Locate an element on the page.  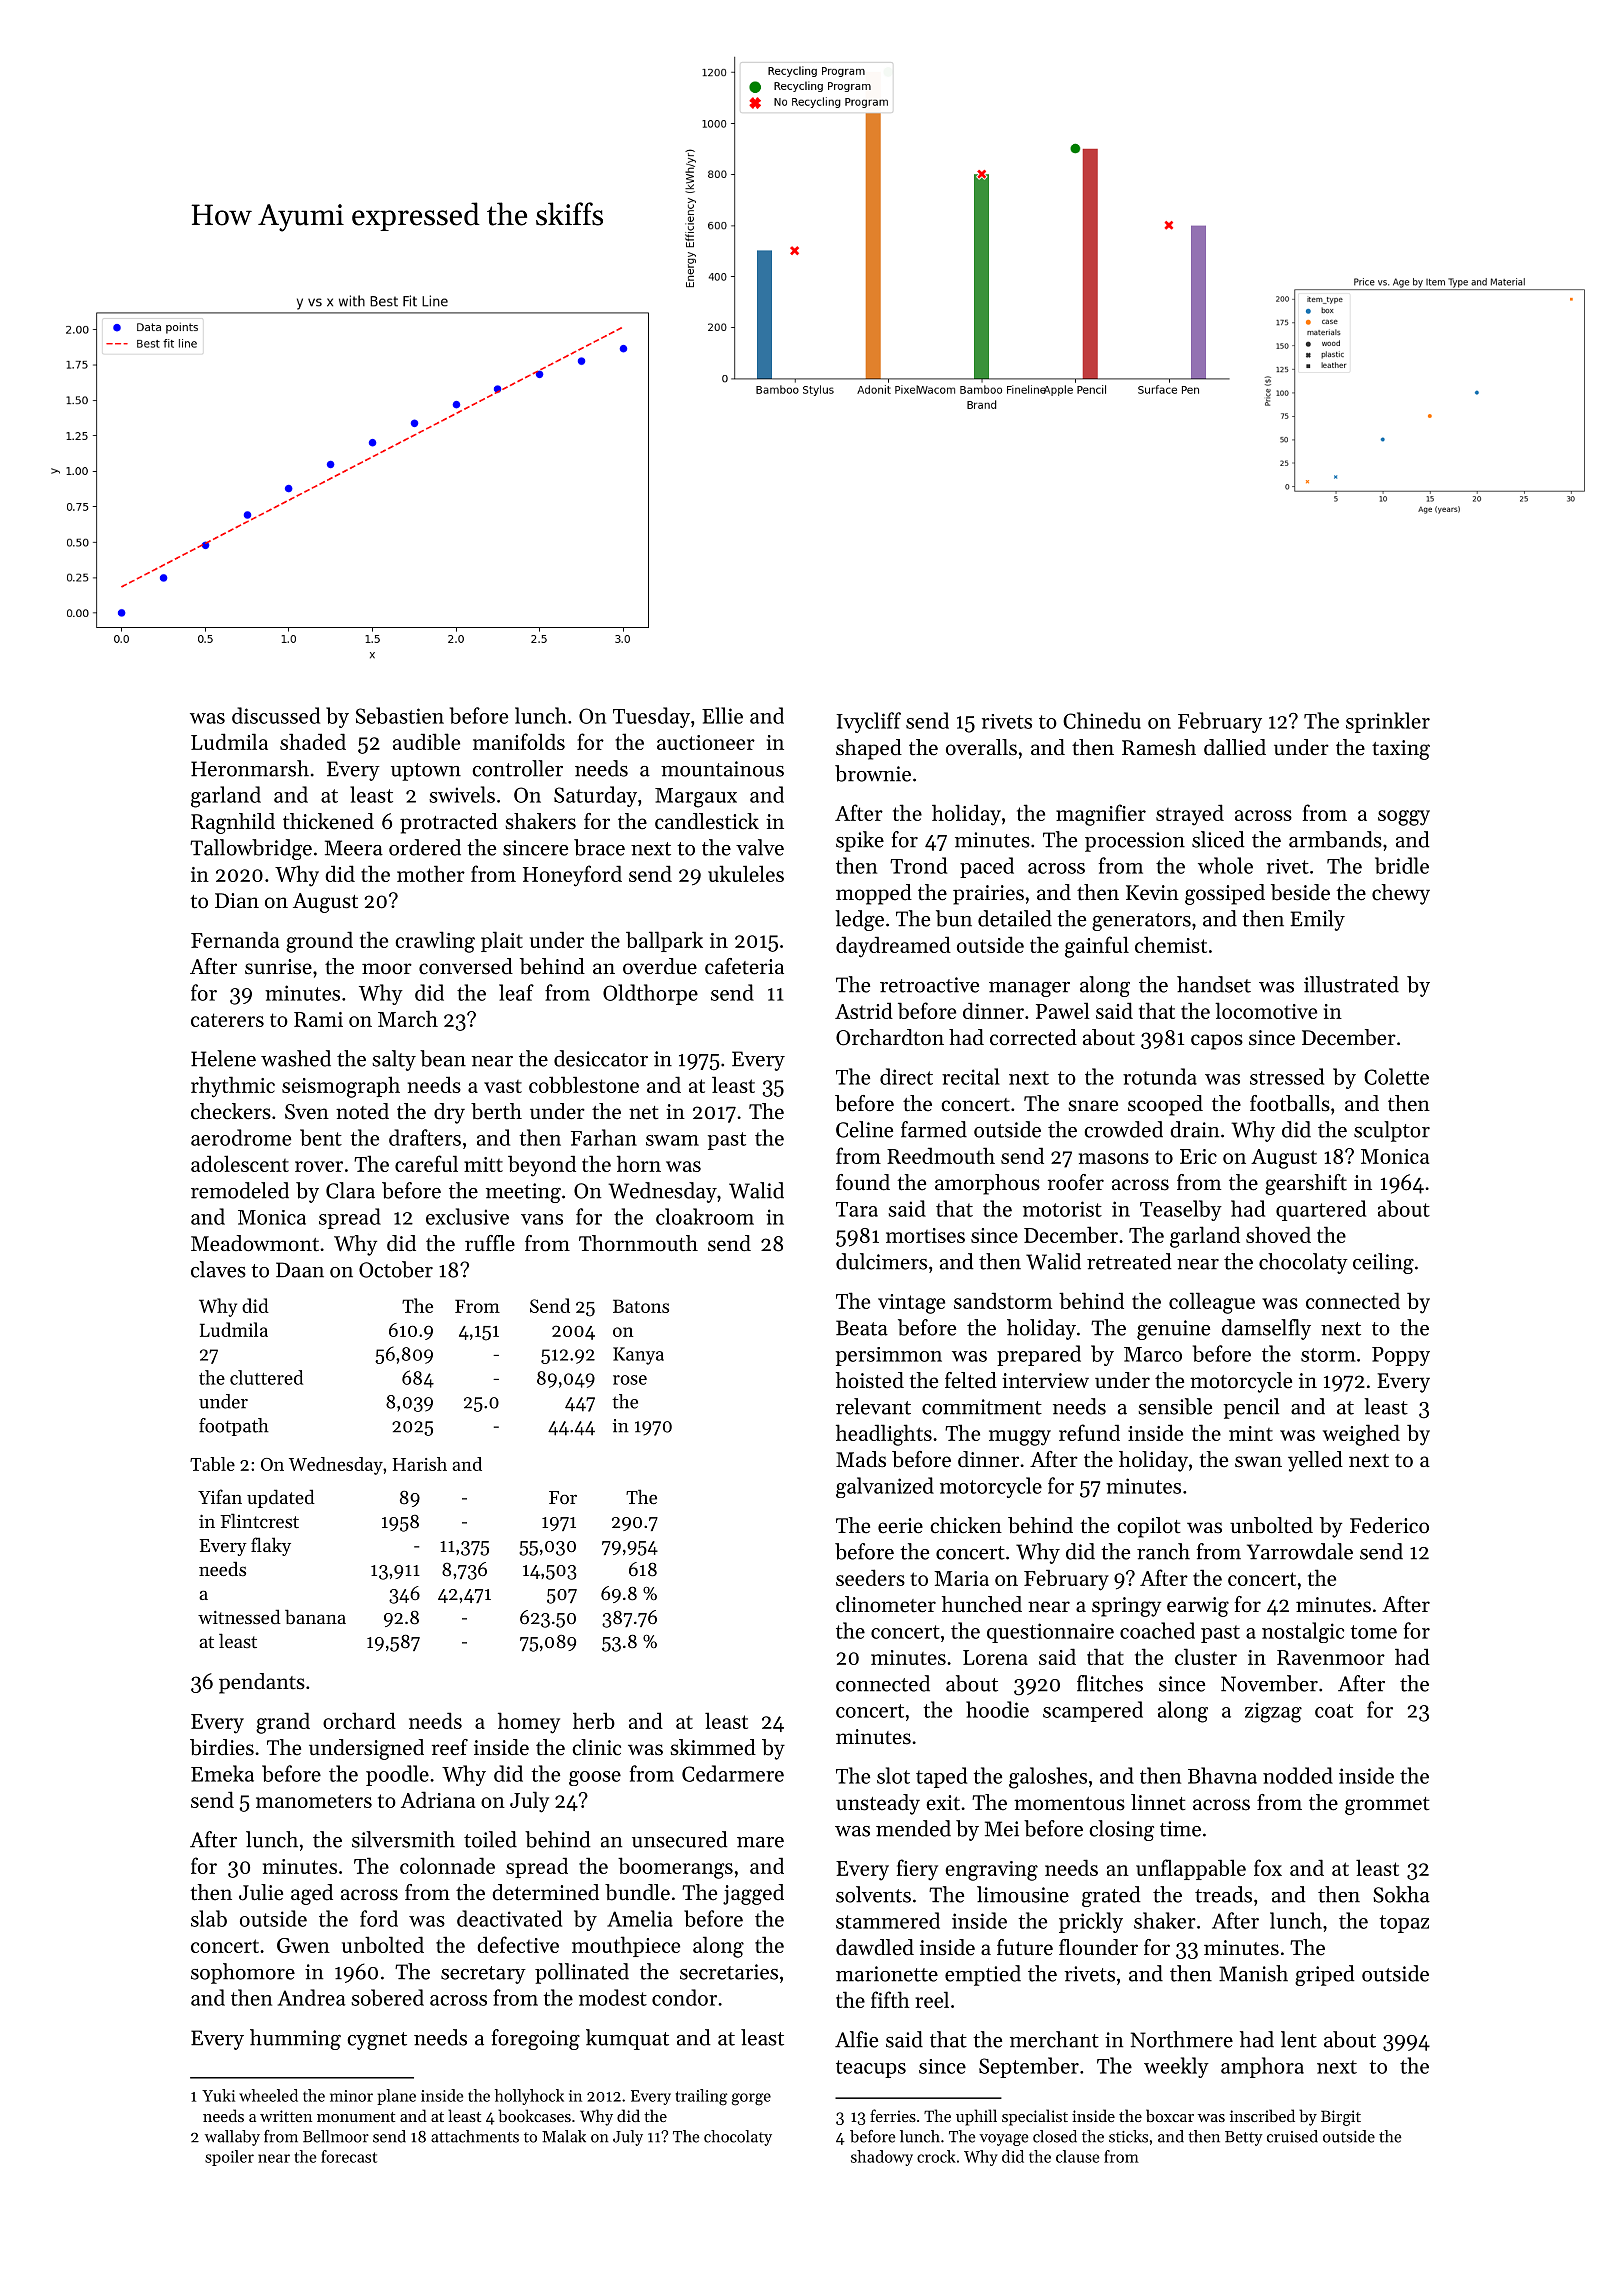
whole is located at coordinates (1225, 865).
